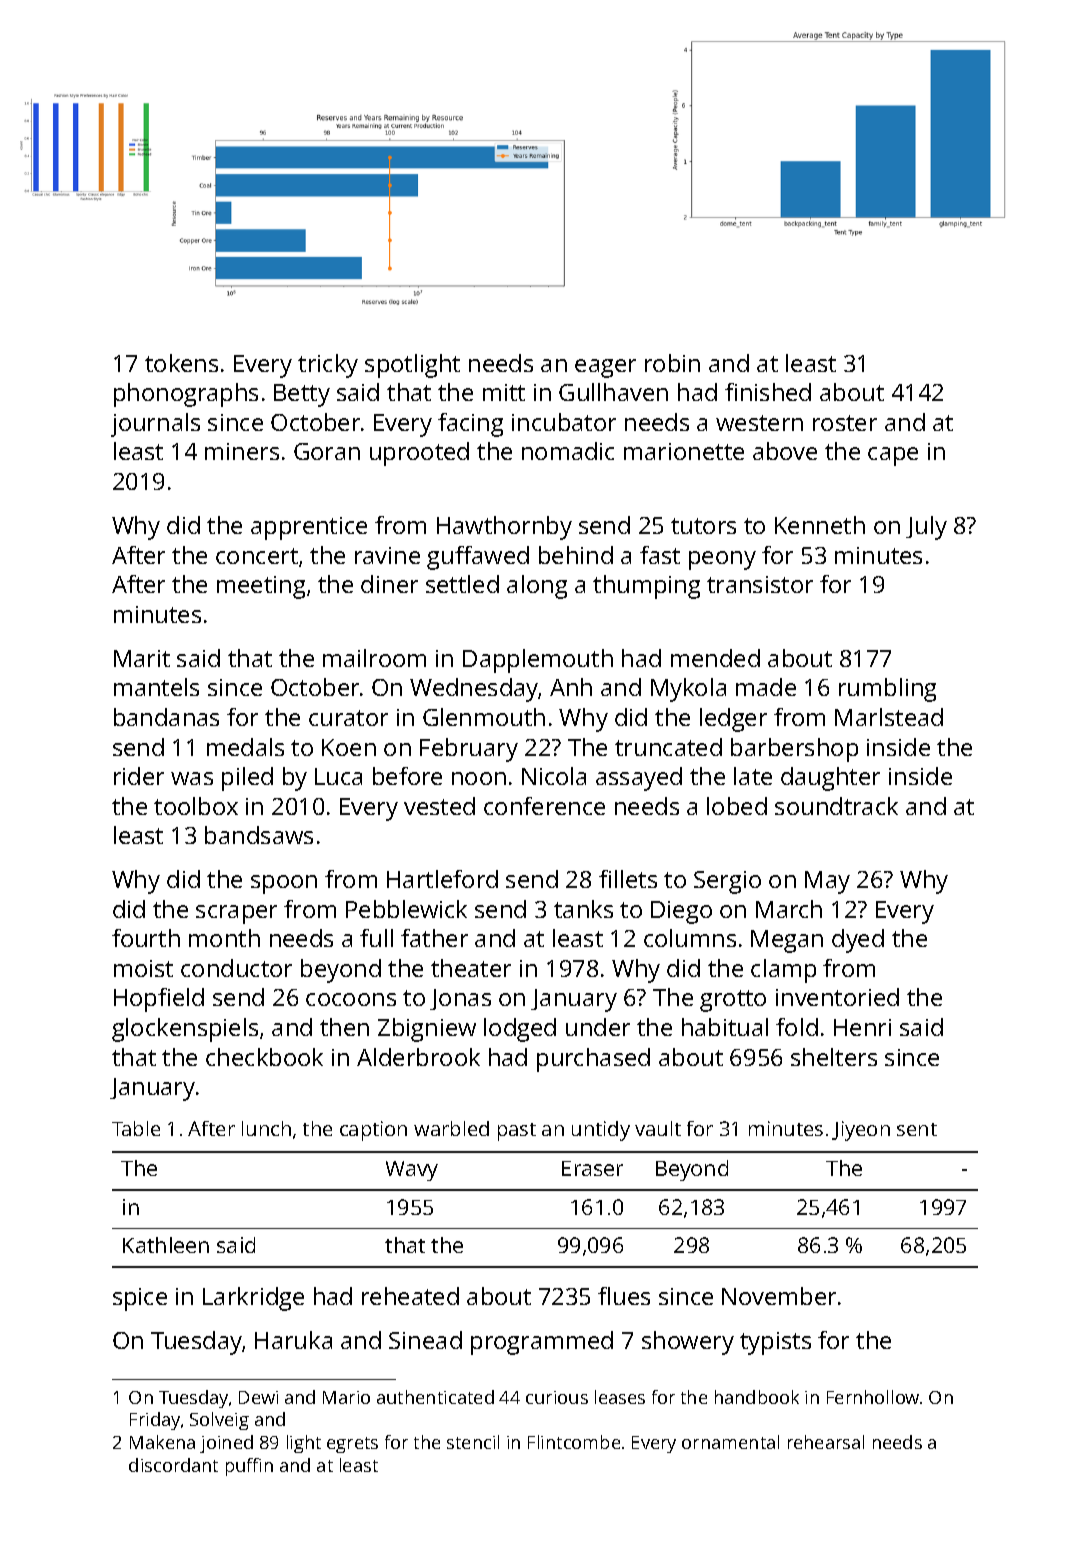 The height and width of the screenshot is (1542, 1090). I want to click on Marit, so click(142, 658).
